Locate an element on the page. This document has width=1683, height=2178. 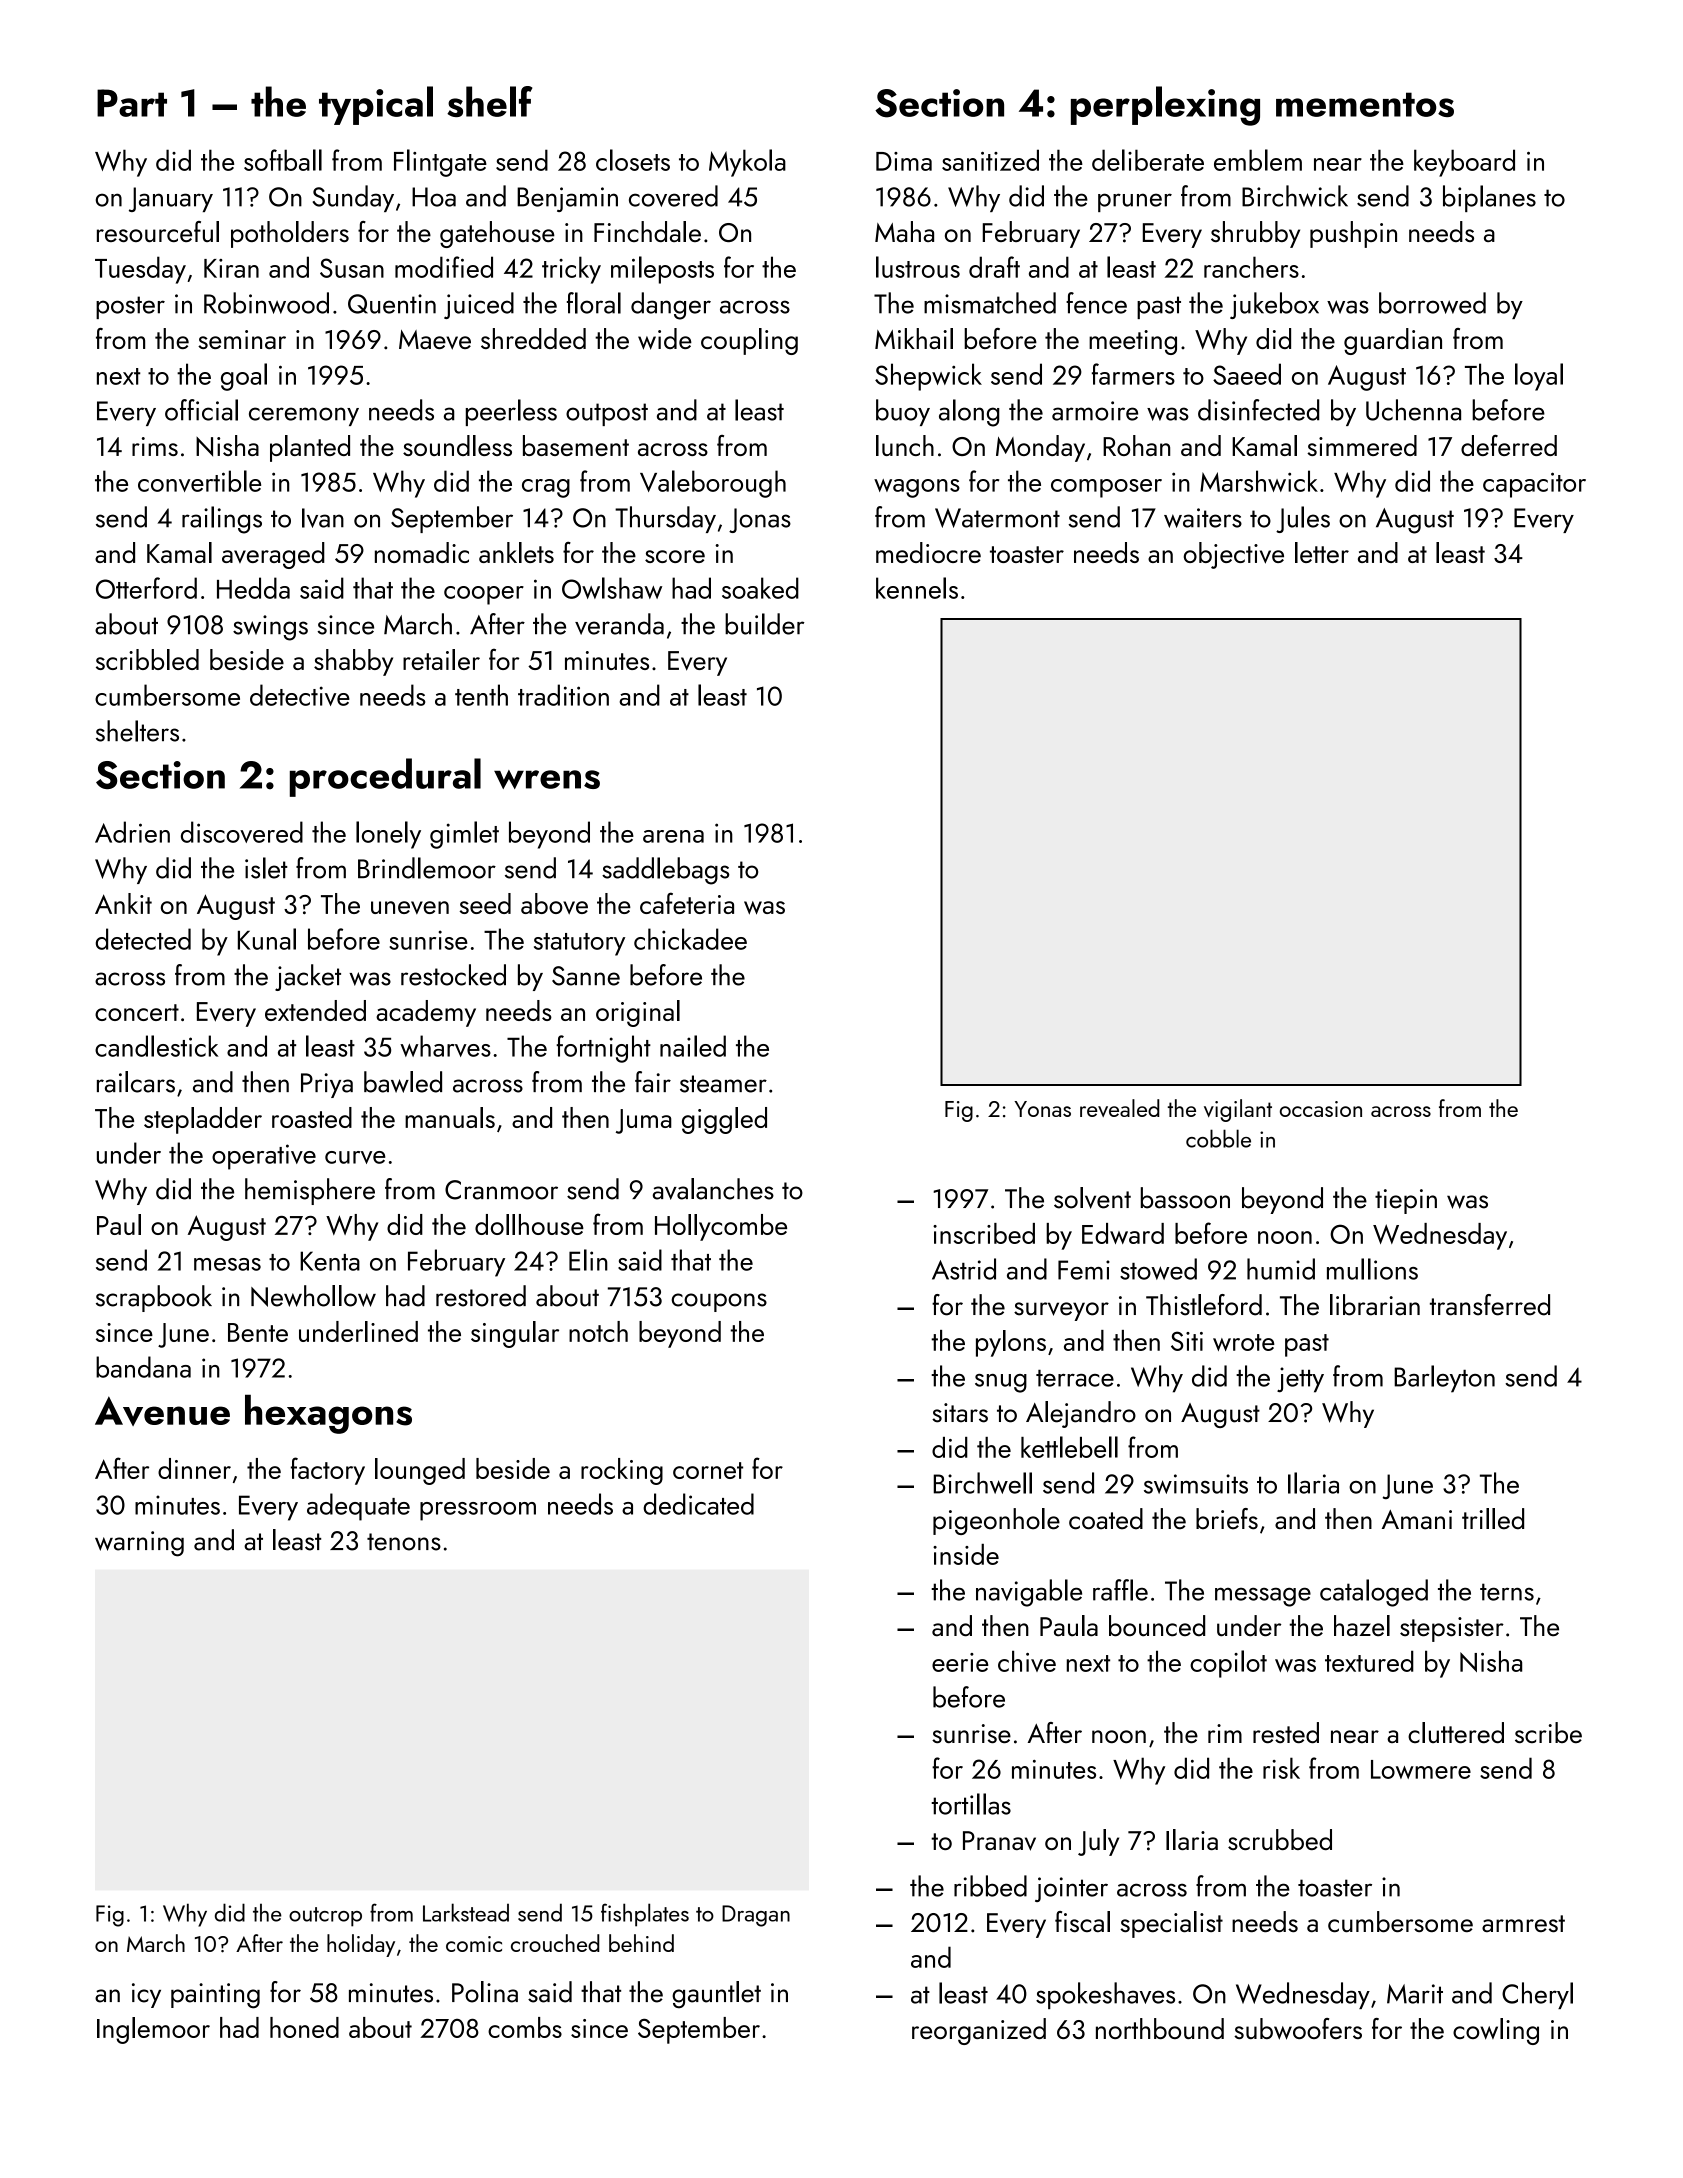
mementos is located at coordinates (1365, 104).
